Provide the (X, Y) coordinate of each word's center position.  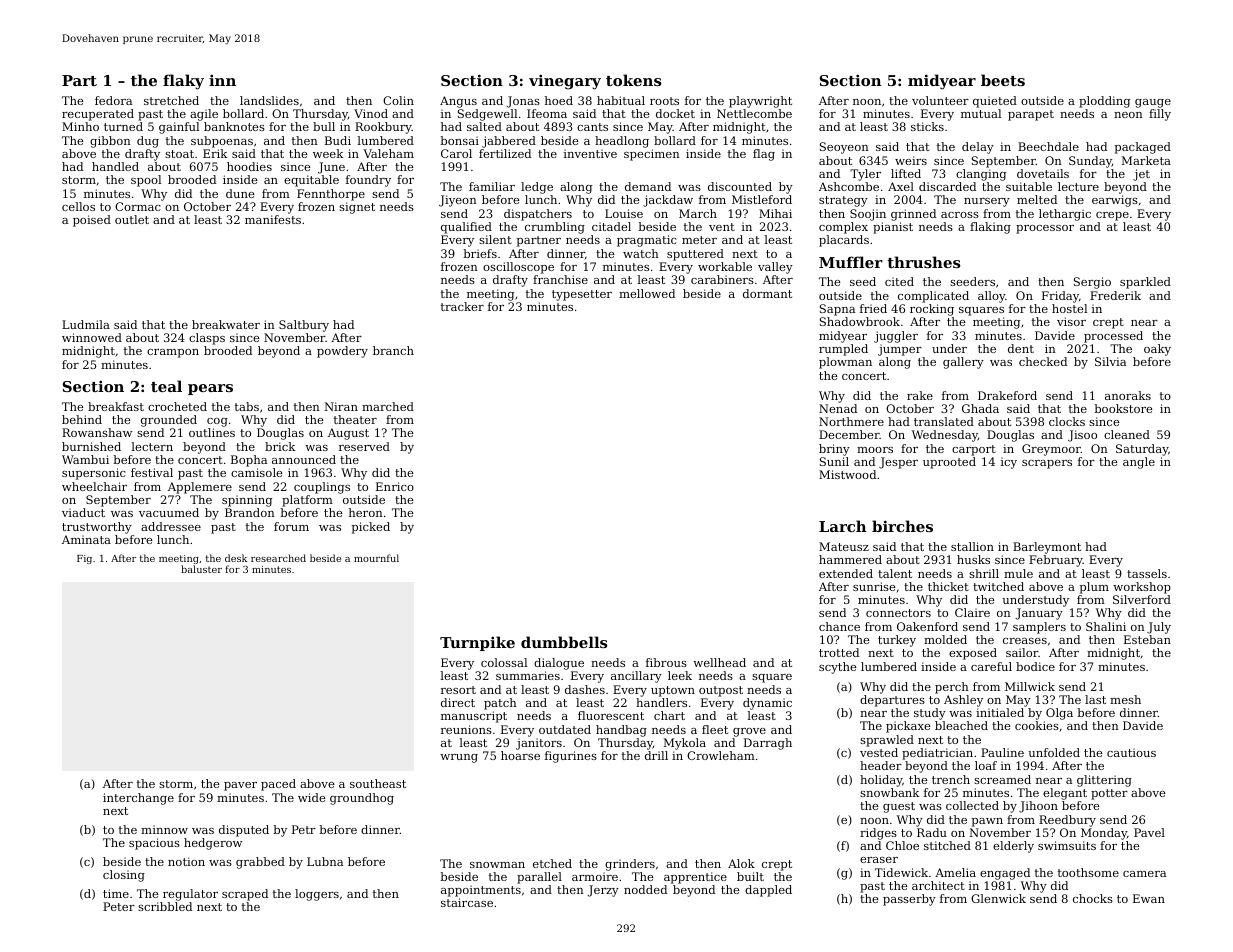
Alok (741, 863)
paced (278, 785)
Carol (456, 153)
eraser (879, 860)
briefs (480, 253)
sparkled (1145, 283)
